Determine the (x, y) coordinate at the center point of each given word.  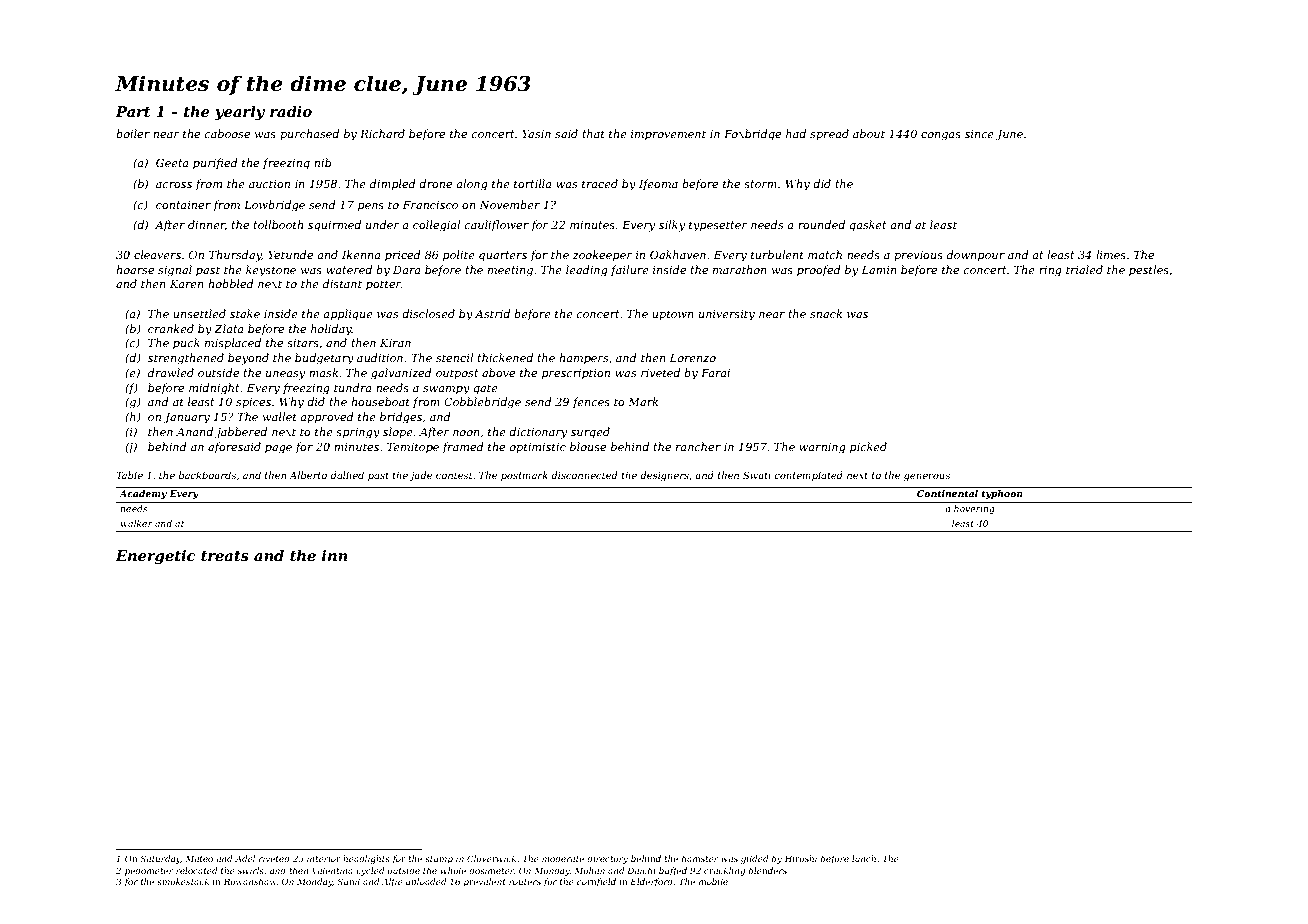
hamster (700, 858)
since (979, 134)
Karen (187, 284)
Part (132, 111)
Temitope (413, 448)
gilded (754, 859)
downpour (976, 256)
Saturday (160, 859)
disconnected (584, 475)
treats (225, 556)
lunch (864, 858)
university (727, 315)
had (796, 133)
